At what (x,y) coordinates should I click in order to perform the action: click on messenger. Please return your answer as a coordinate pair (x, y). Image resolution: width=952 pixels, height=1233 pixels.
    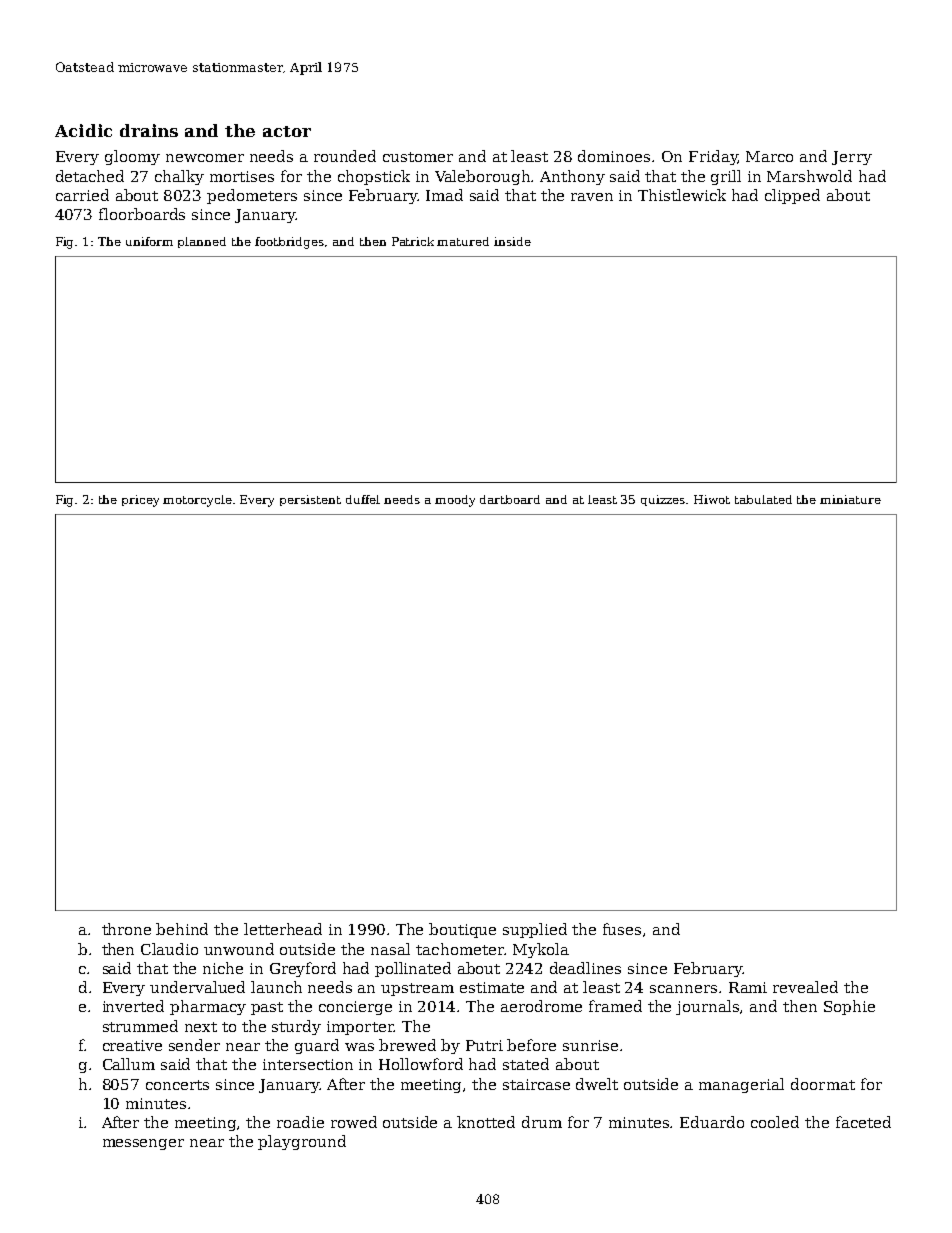
    Looking at the image, I should click on (143, 1144).
